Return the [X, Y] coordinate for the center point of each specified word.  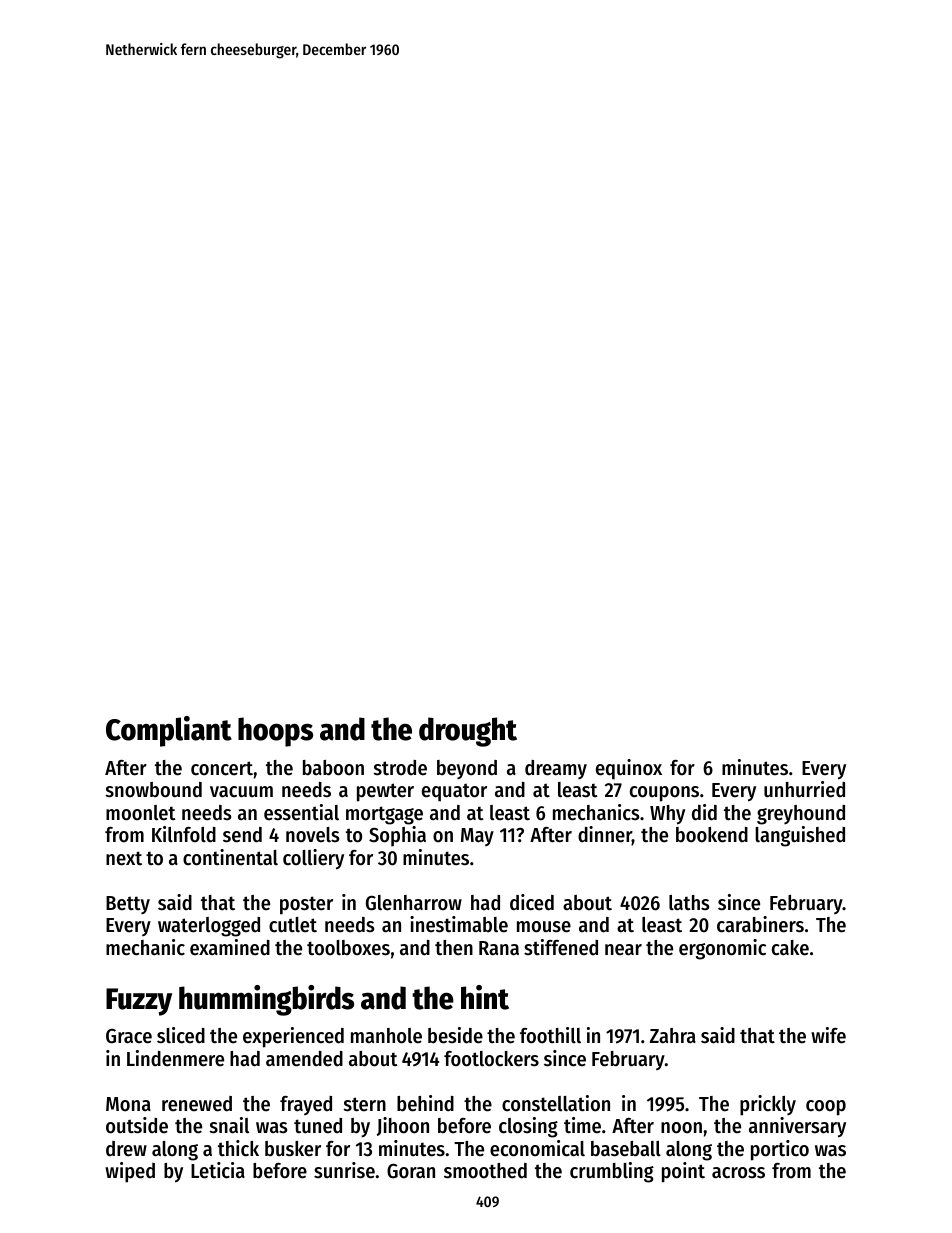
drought [468, 732]
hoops [275, 732]
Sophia [397, 836]
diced [532, 902]
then [454, 948]
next [124, 858]
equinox [629, 769]
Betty [128, 905]
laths [689, 903]
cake [790, 948]
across [738, 1173]
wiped [130, 1172]
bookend [712, 835]
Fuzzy [139, 1002]
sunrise [344, 1170]
